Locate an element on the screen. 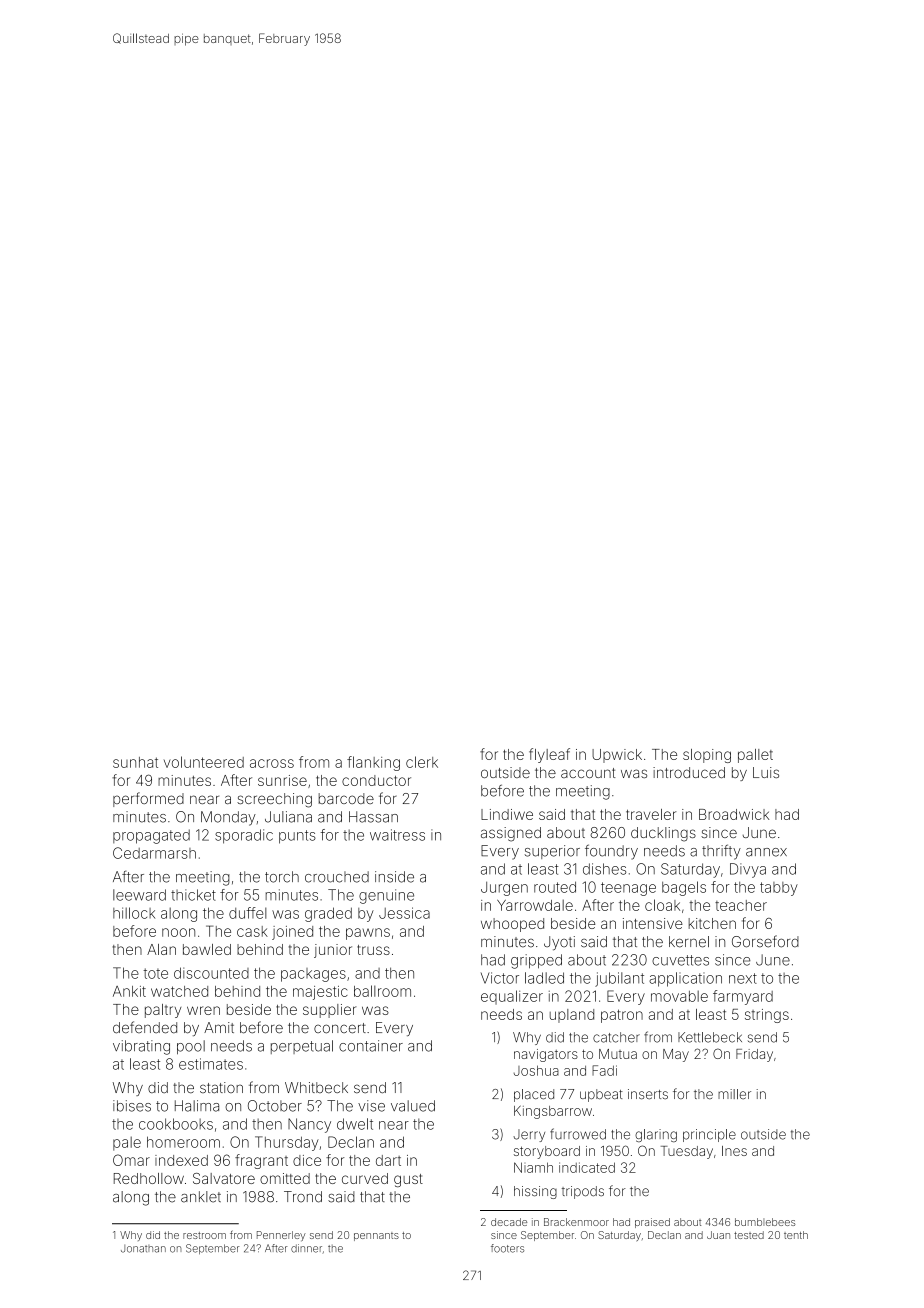 This screenshot has width=924, height=1308. truss is located at coordinates (373, 950).
